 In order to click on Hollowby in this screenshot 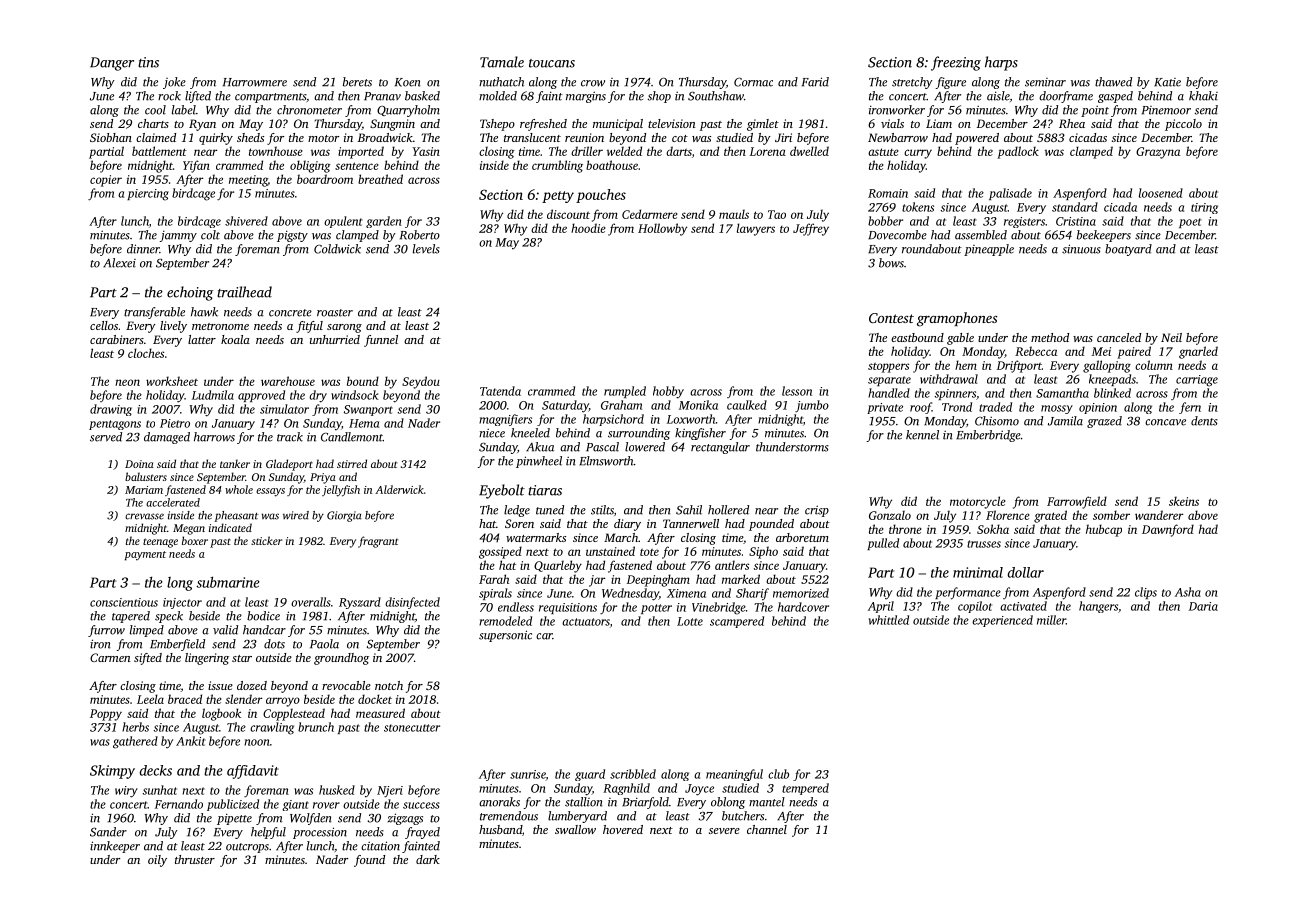, I will do `click(662, 229)`.
